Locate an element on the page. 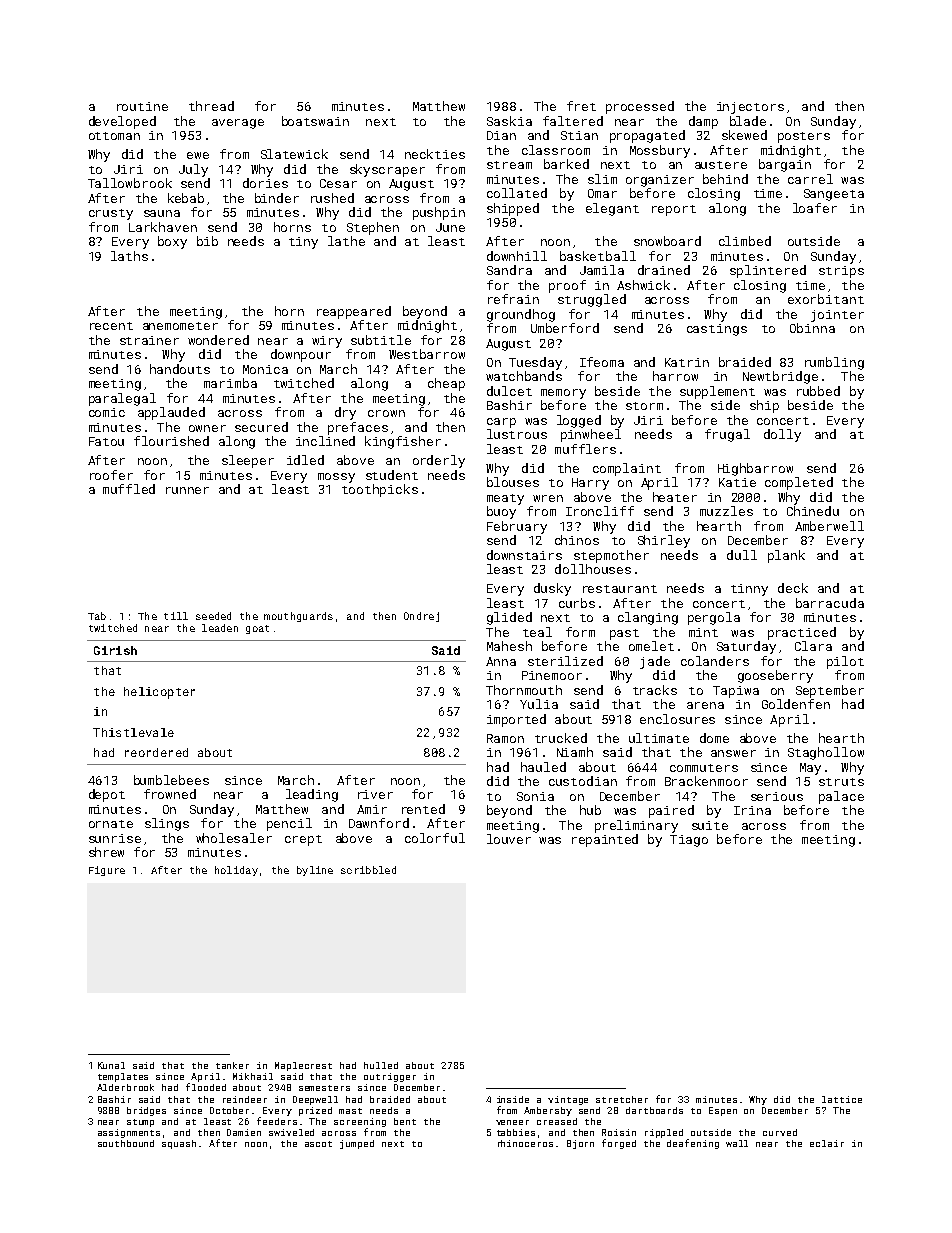  kingfisher is located at coordinates (403, 442).
